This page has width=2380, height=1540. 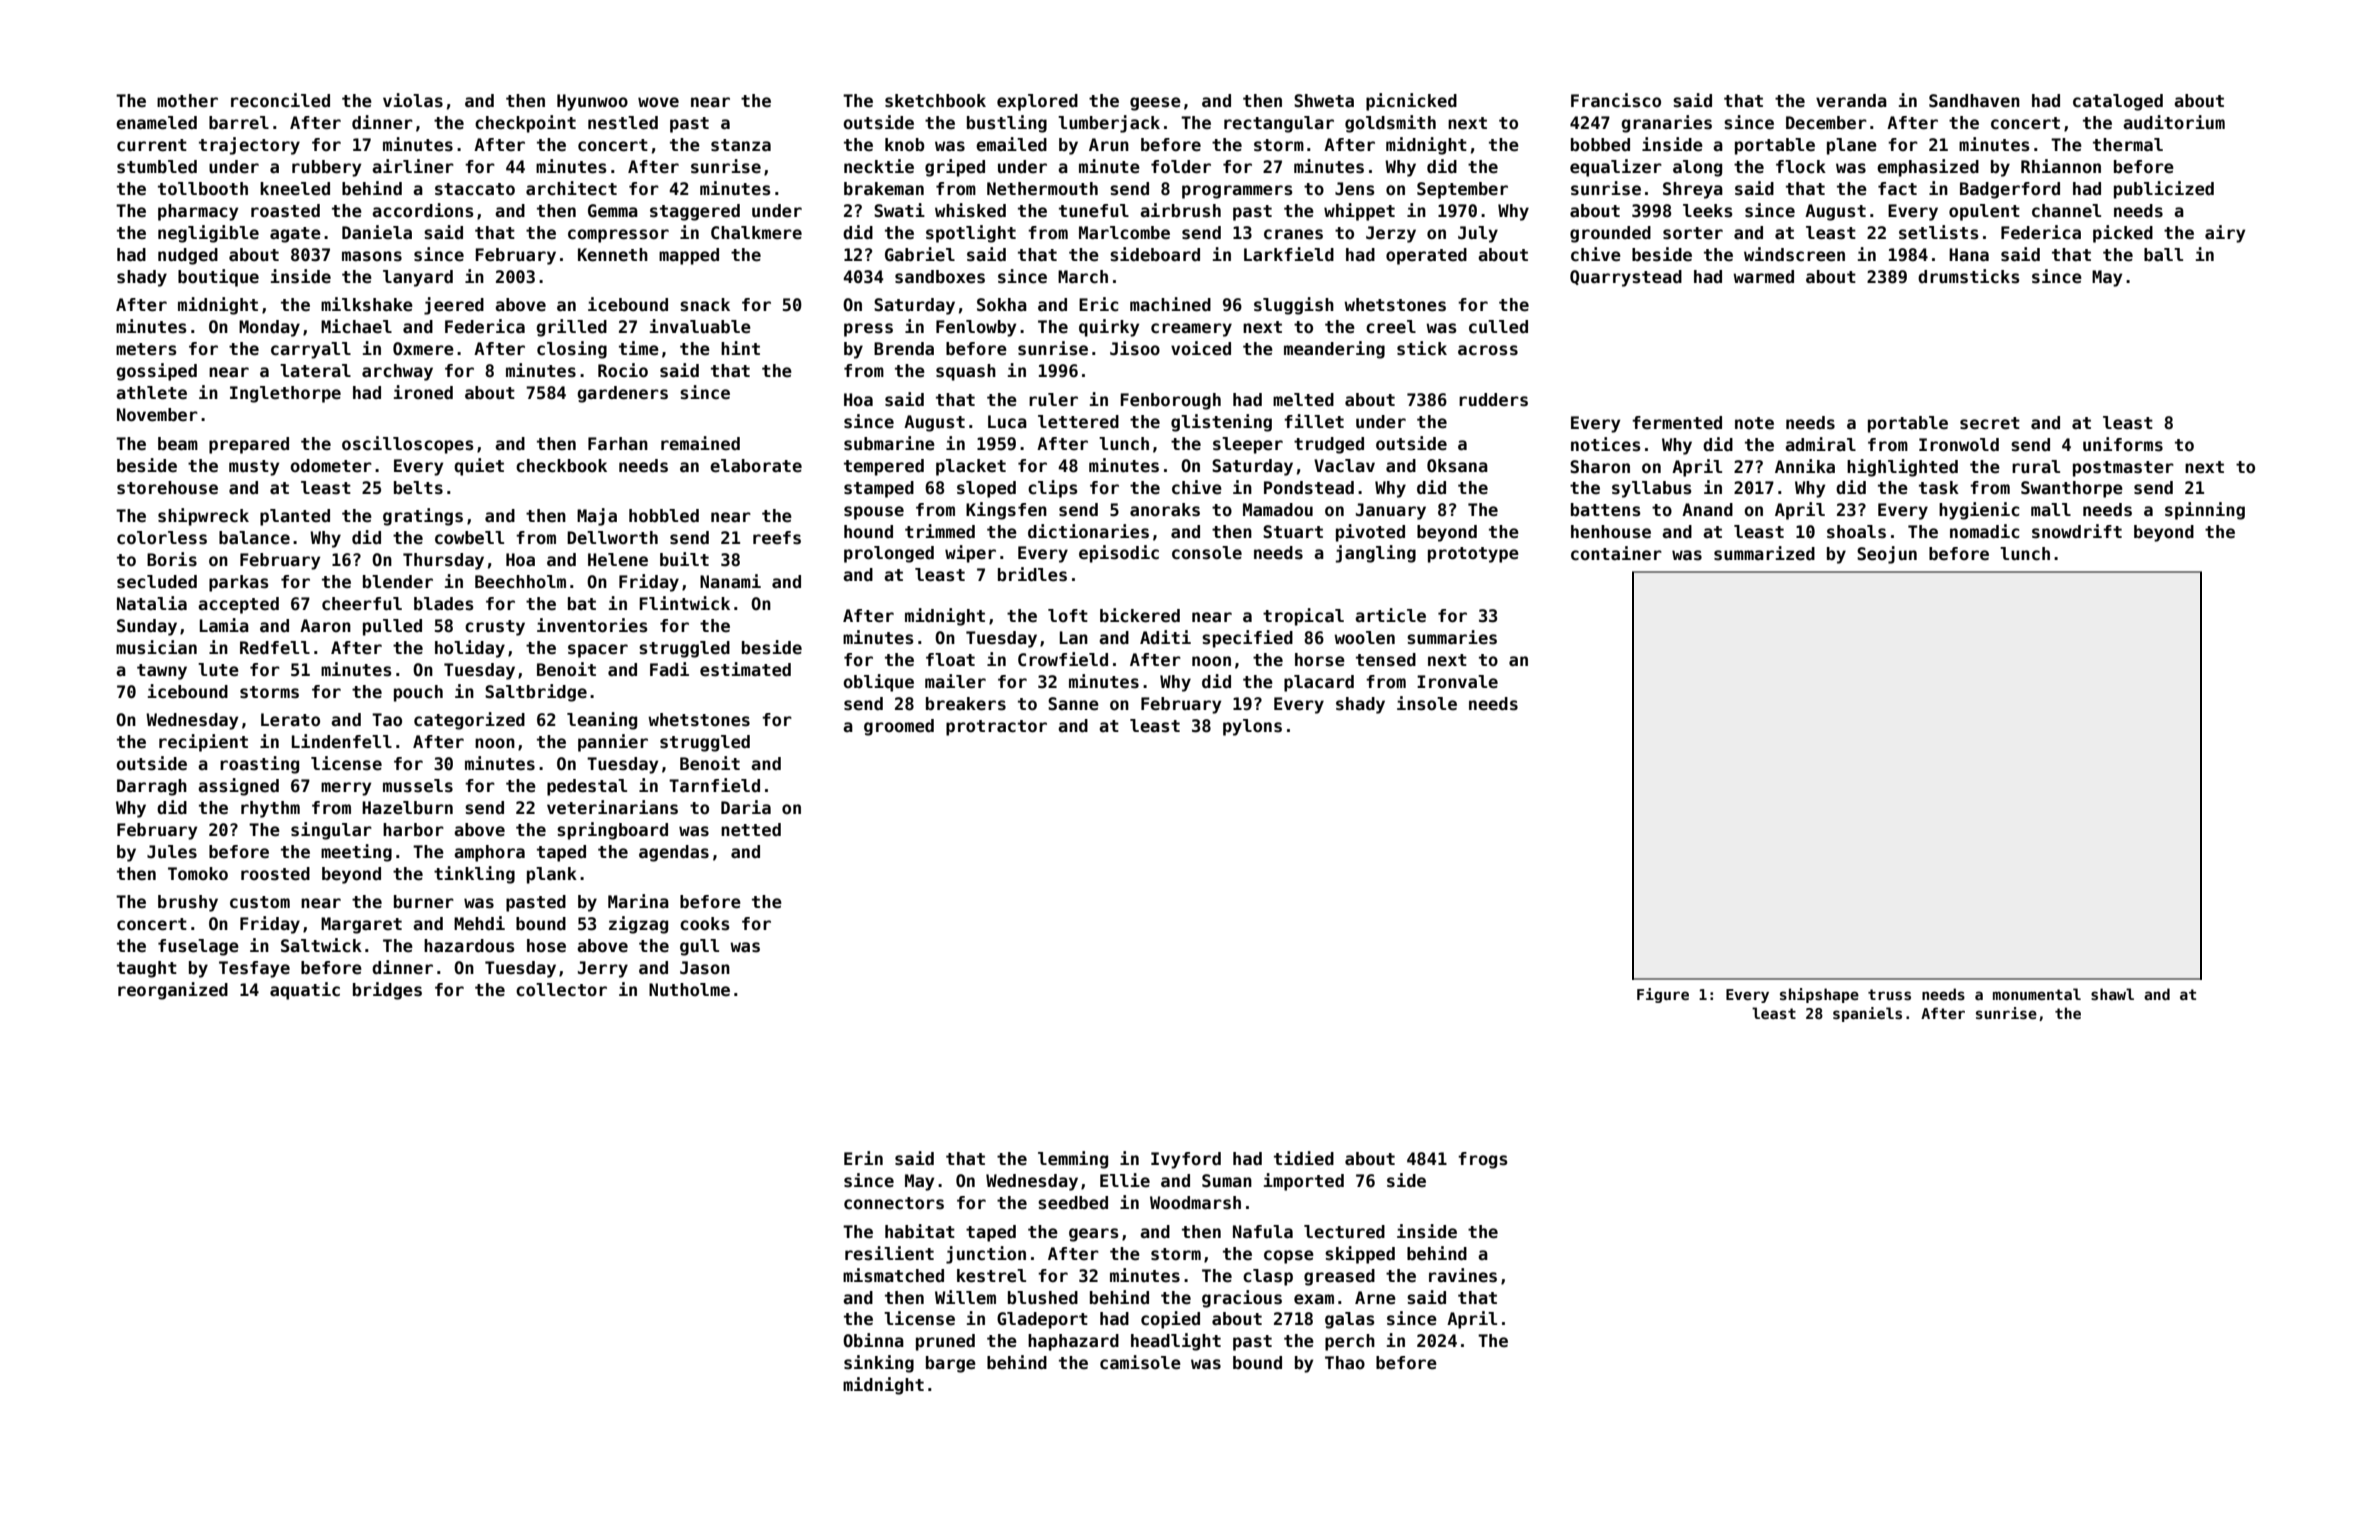 What do you see at coordinates (1390, 124) in the page?
I see `goldsmith` at bounding box center [1390, 124].
